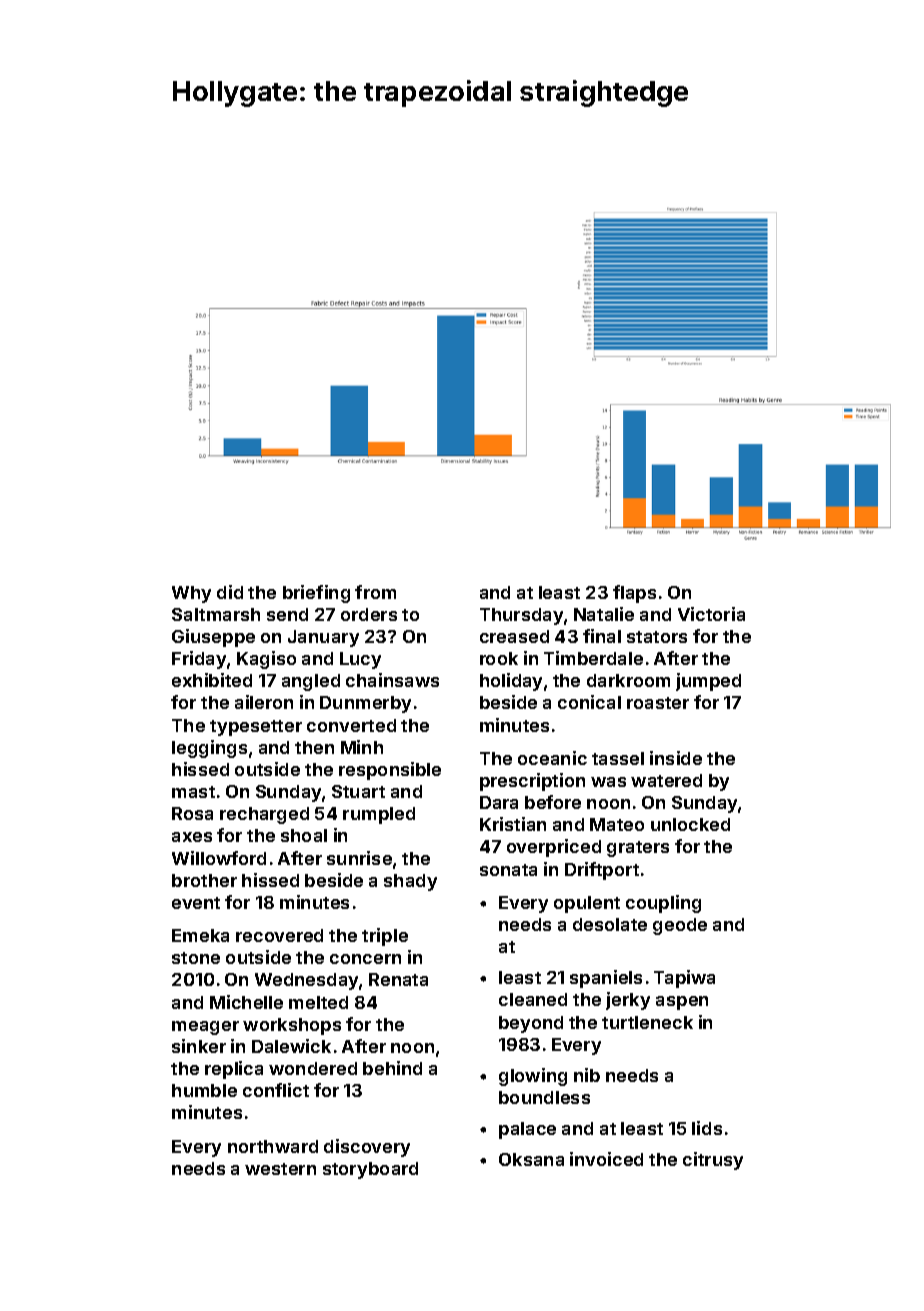 This image has width=924, height=1311. Describe the element at coordinates (196, 958) in the image. I see `stone` at that location.
